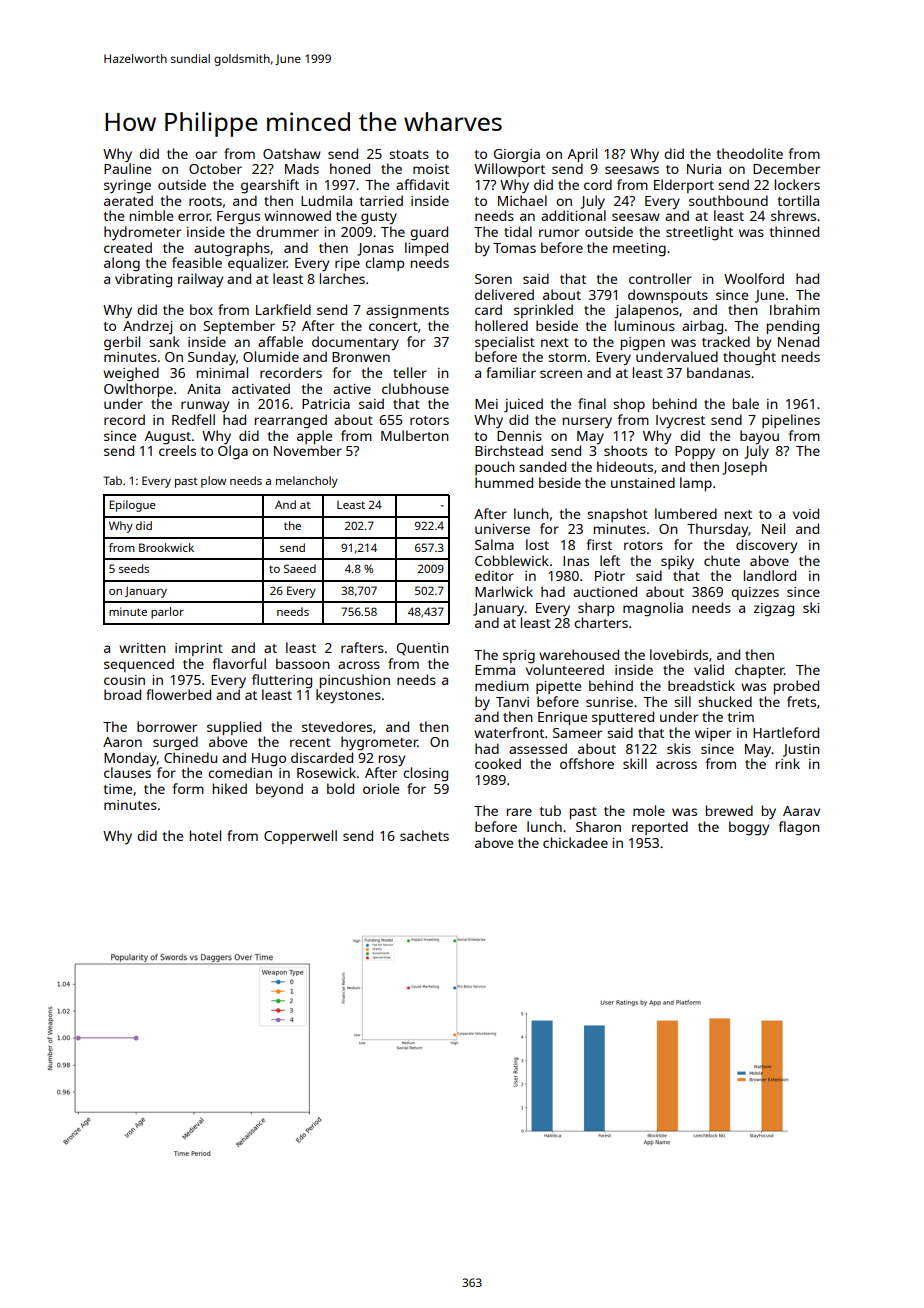 The width and height of the page is (924, 1308). Describe the element at coordinates (292, 153) in the page. I see `Oatshaw` at that location.
